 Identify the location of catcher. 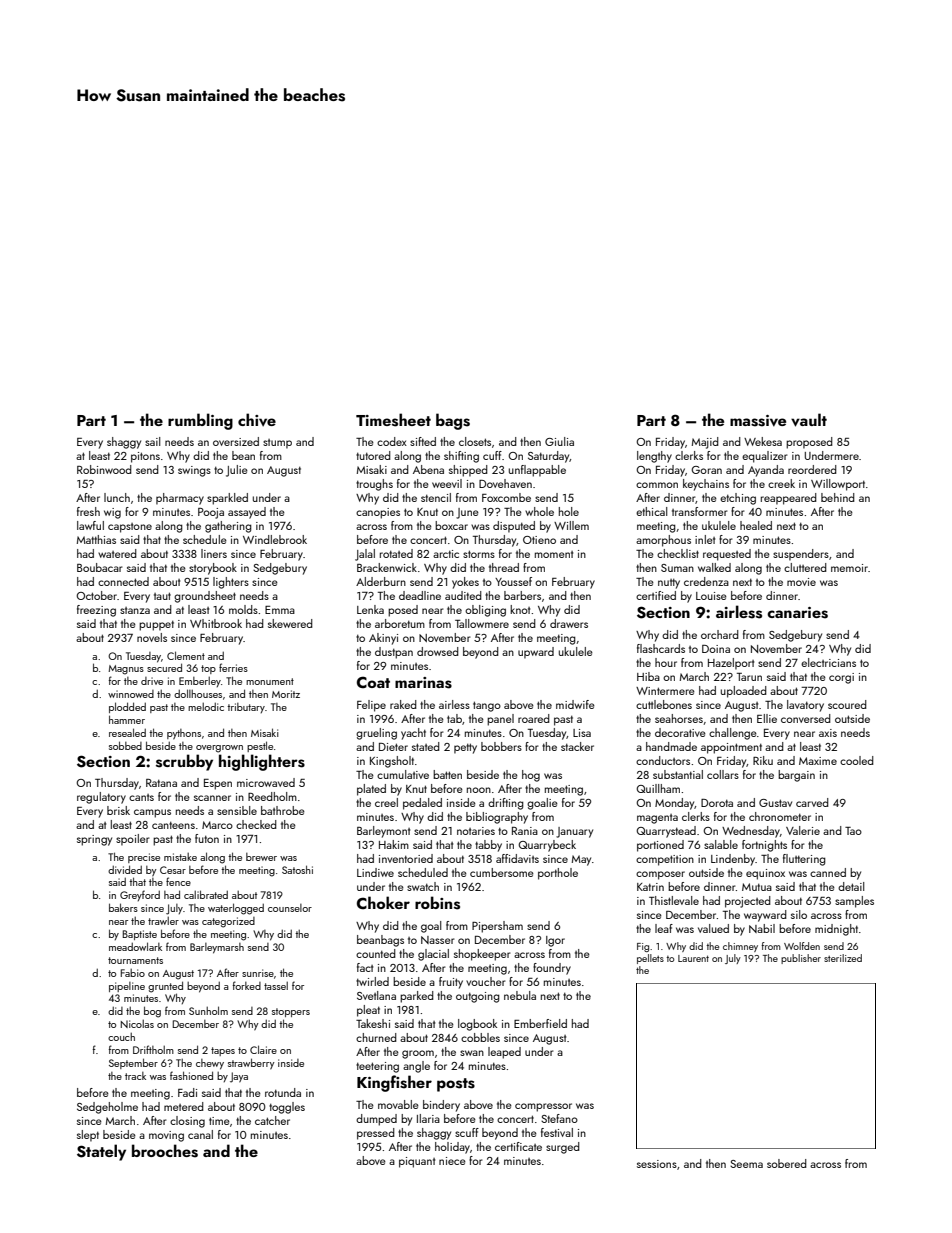
(272, 1120).
